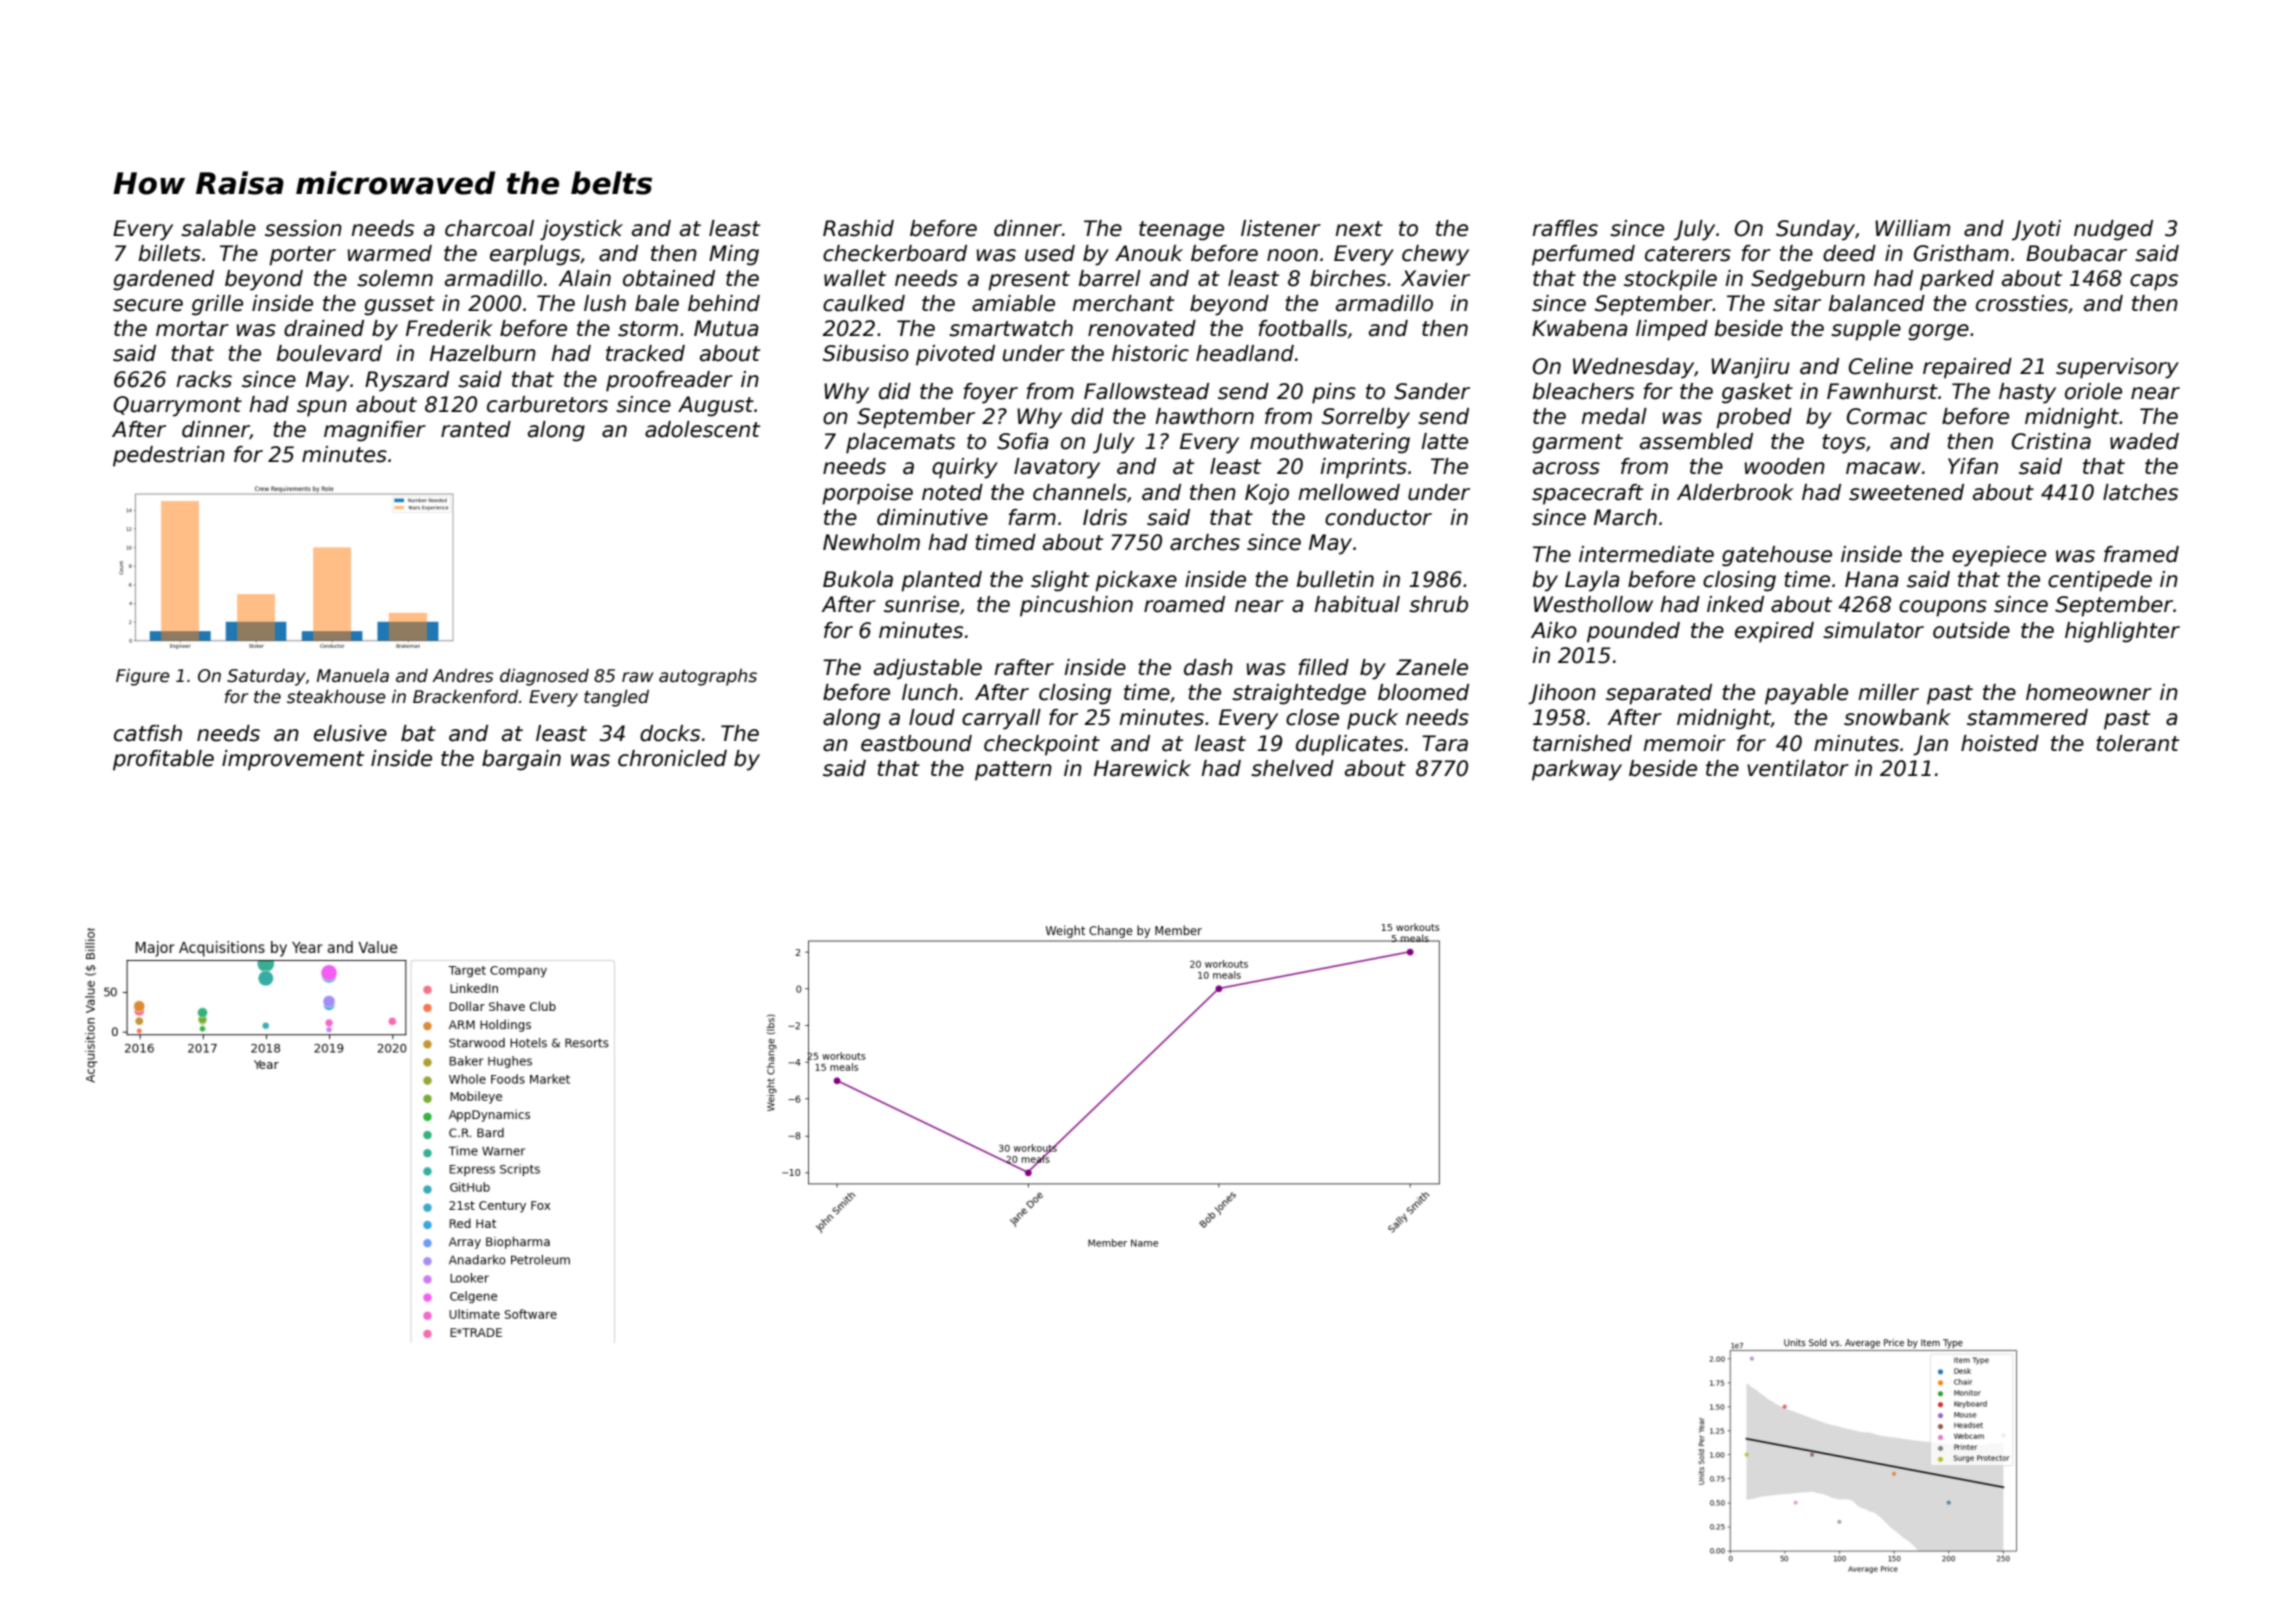 This page has height=1620, width=2292. I want to click on steakhouse, so click(336, 697).
